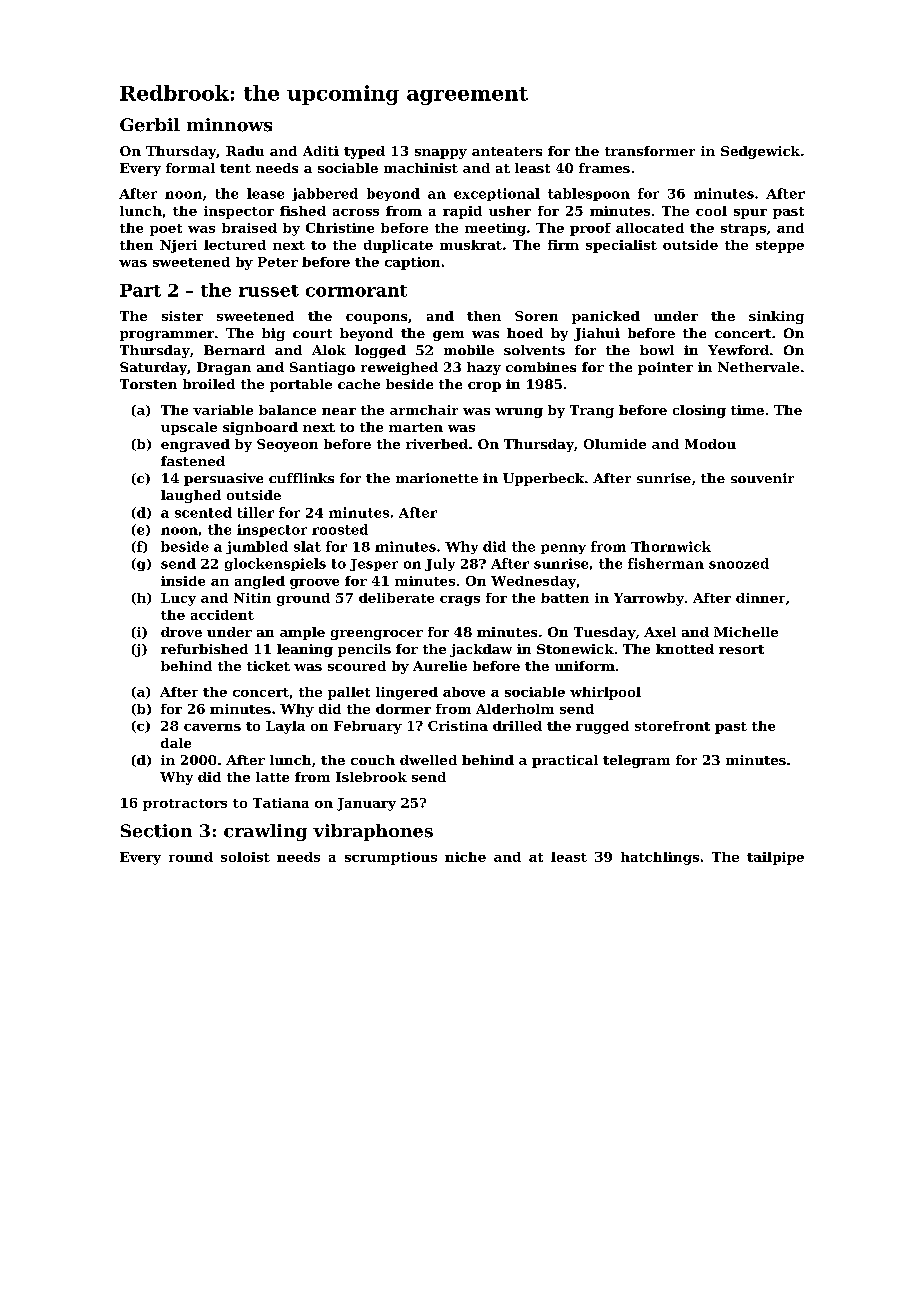  Describe the element at coordinates (437, 478) in the screenshot. I see `marionette` at that location.
